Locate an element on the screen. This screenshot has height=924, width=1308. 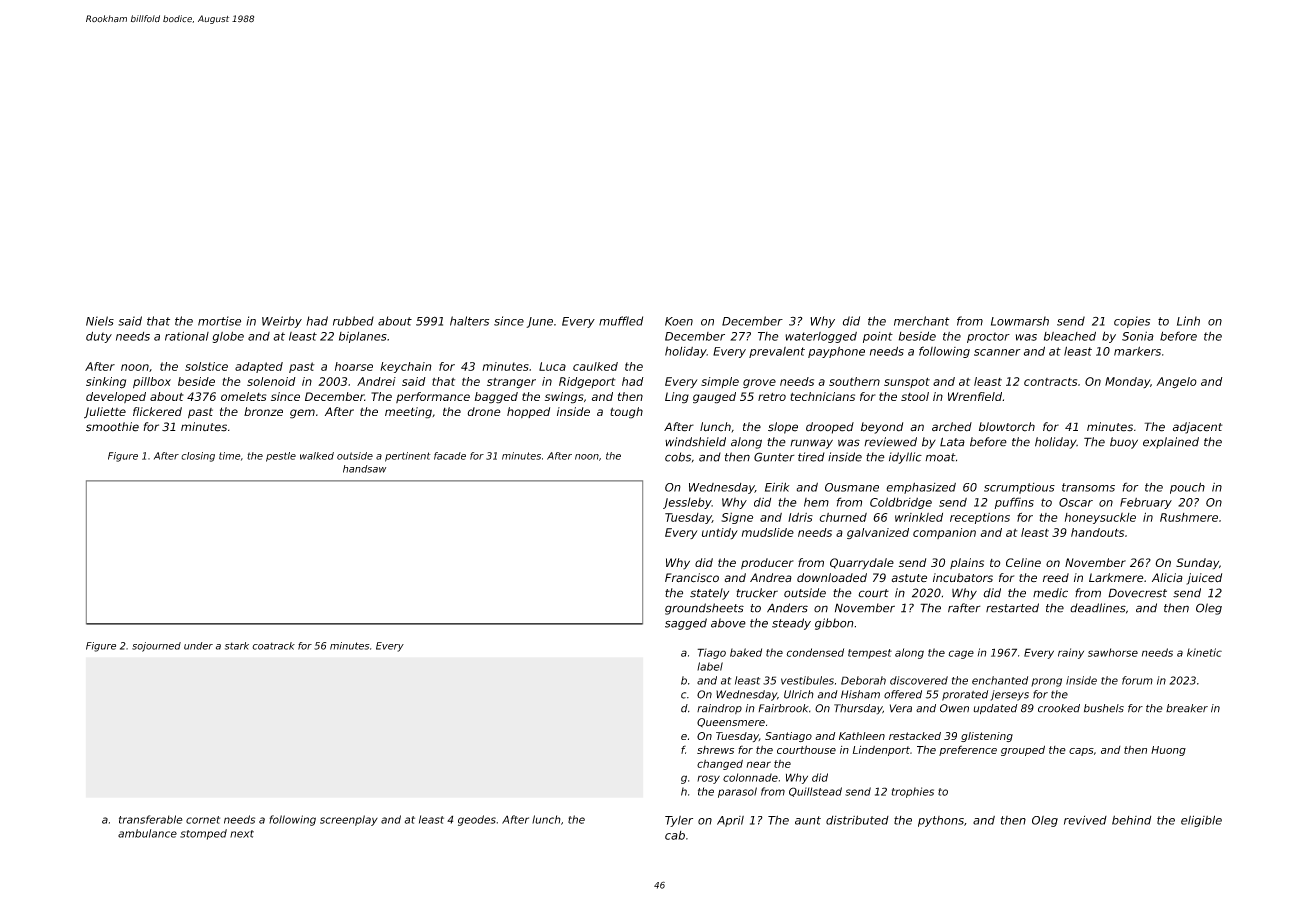
handsaw is located at coordinates (364, 469).
